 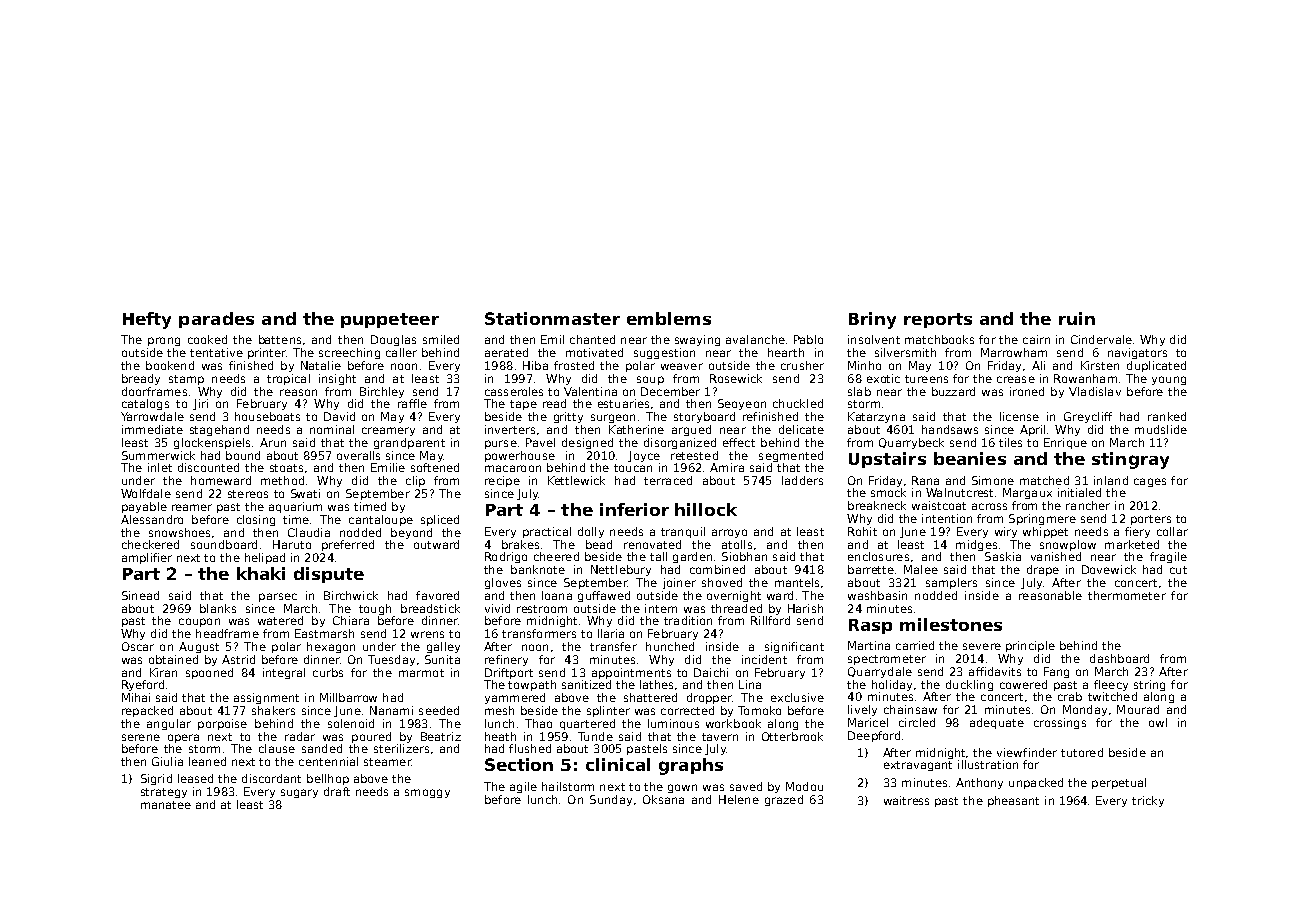 What do you see at coordinates (552, 318) in the screenshot?
I see `Stationmaster` at bounding box center [552, 318].
